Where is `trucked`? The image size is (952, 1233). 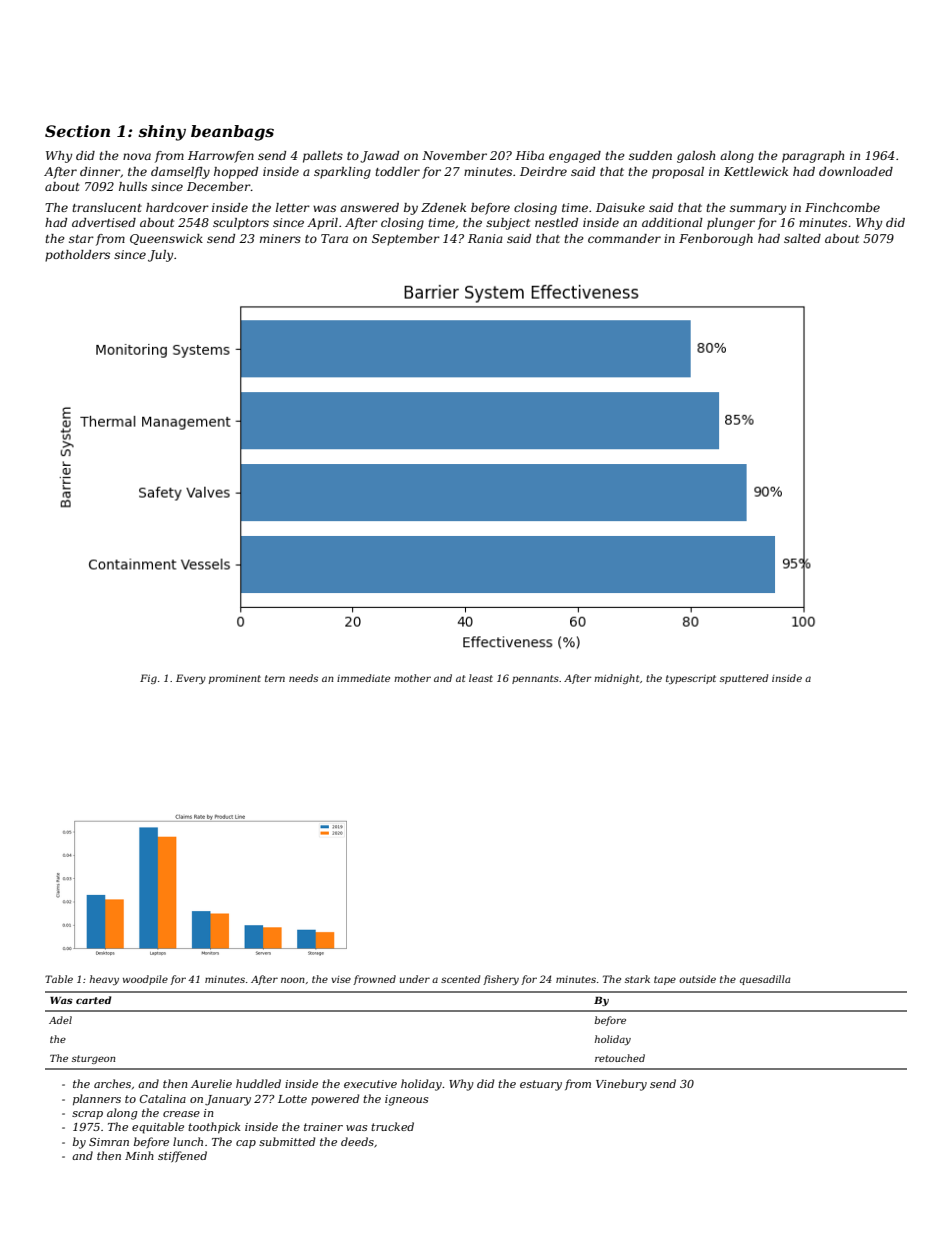
trucked is located at coordinates (392, 1126).
